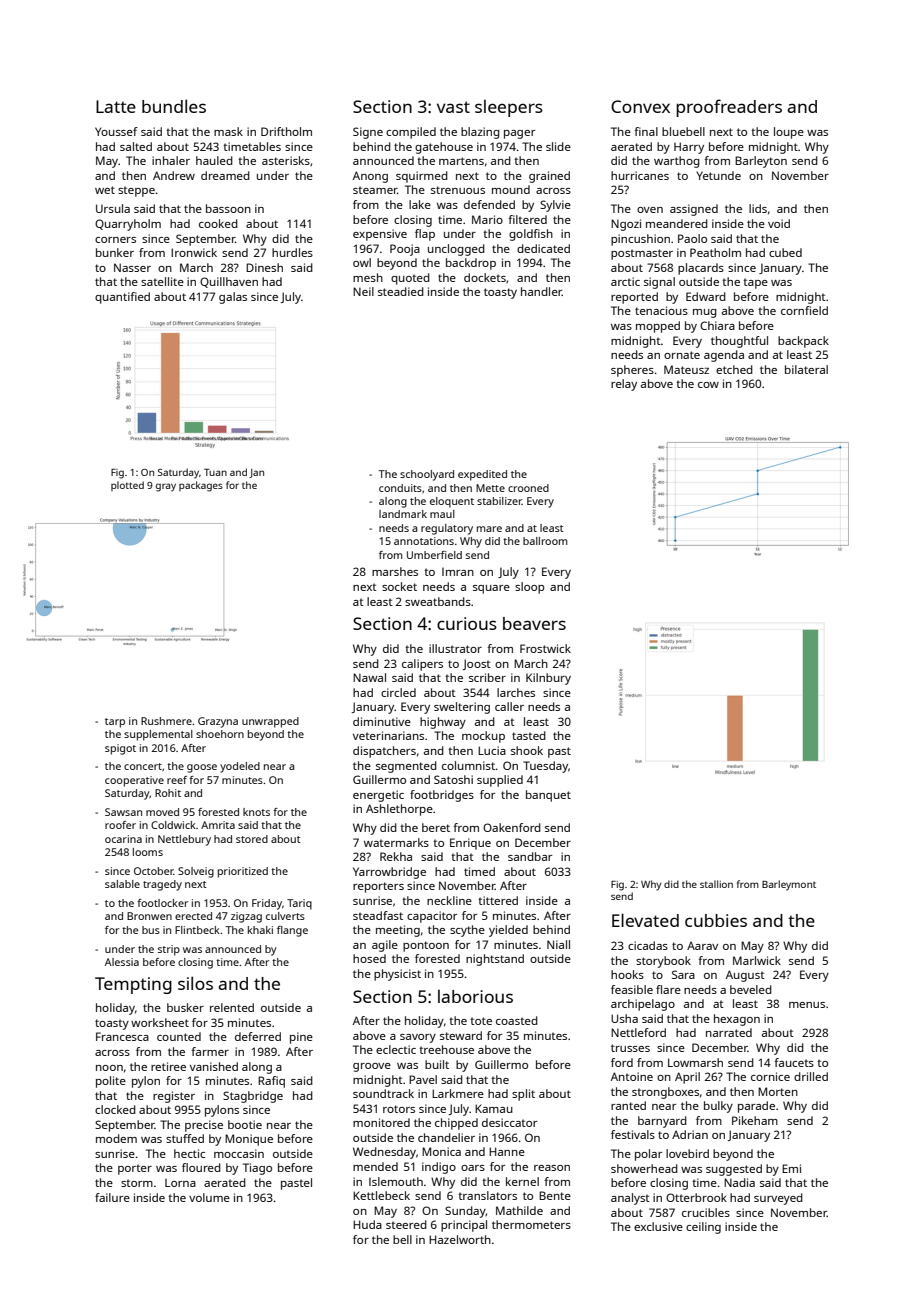 The image size is (924, 1308). I want to click on beret, so click(436, 827).
